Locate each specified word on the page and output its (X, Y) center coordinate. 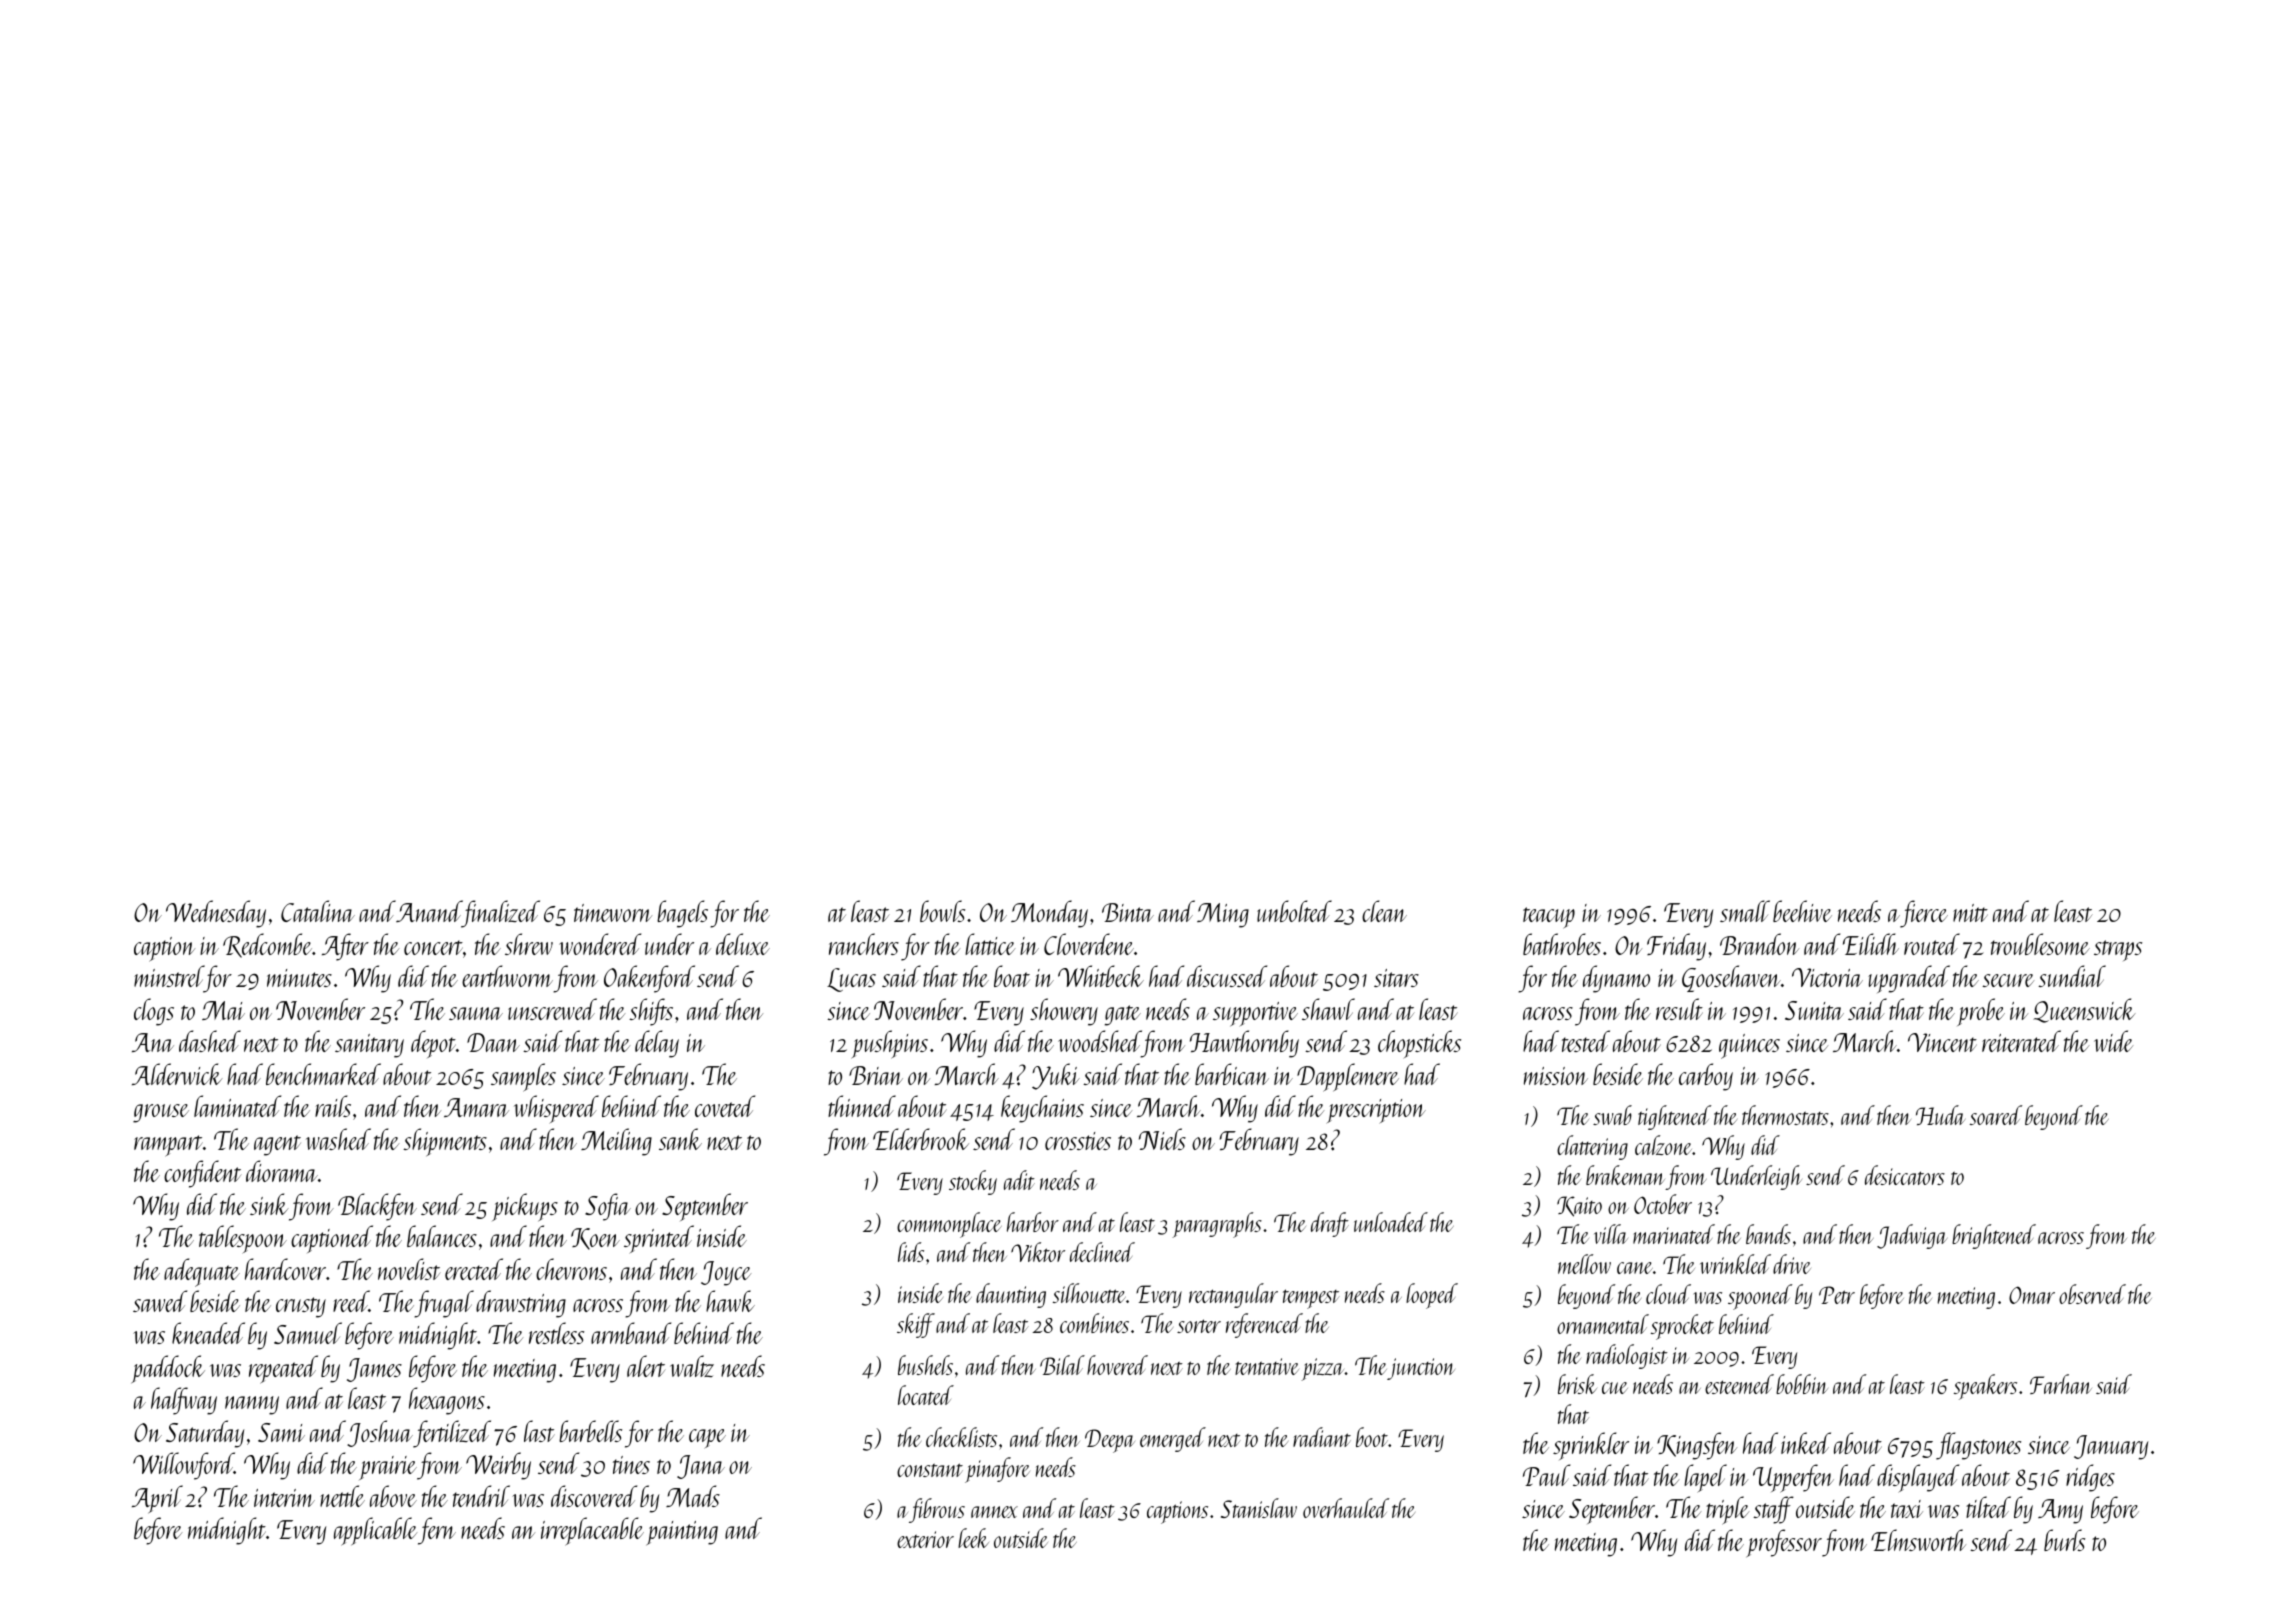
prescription (1376, 1111)
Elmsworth (1918, 1540)
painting (682, 1533)
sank (680, 1139)
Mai (223, 1010)
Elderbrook (921, 1139)
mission (1556, 1076)
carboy (1706, 1077)
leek (973, 1538)
